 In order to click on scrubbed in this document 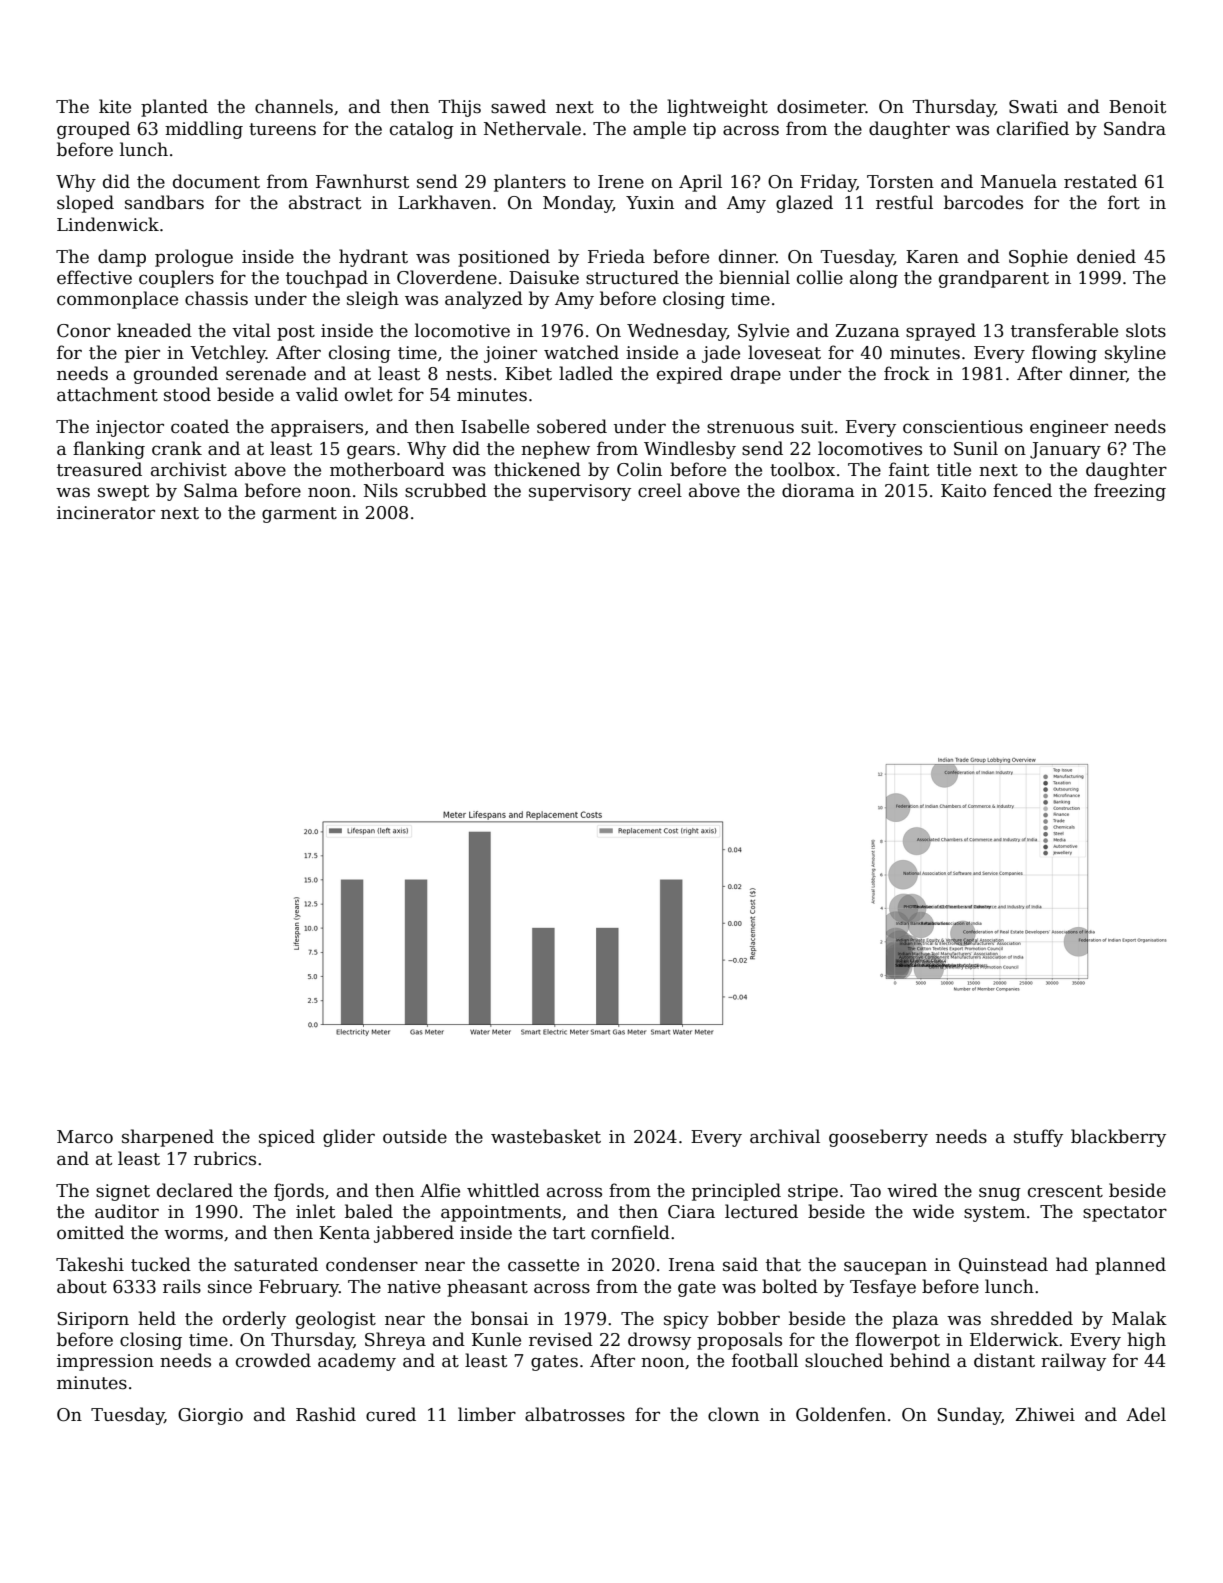, I will do `click(446, 490)`.
